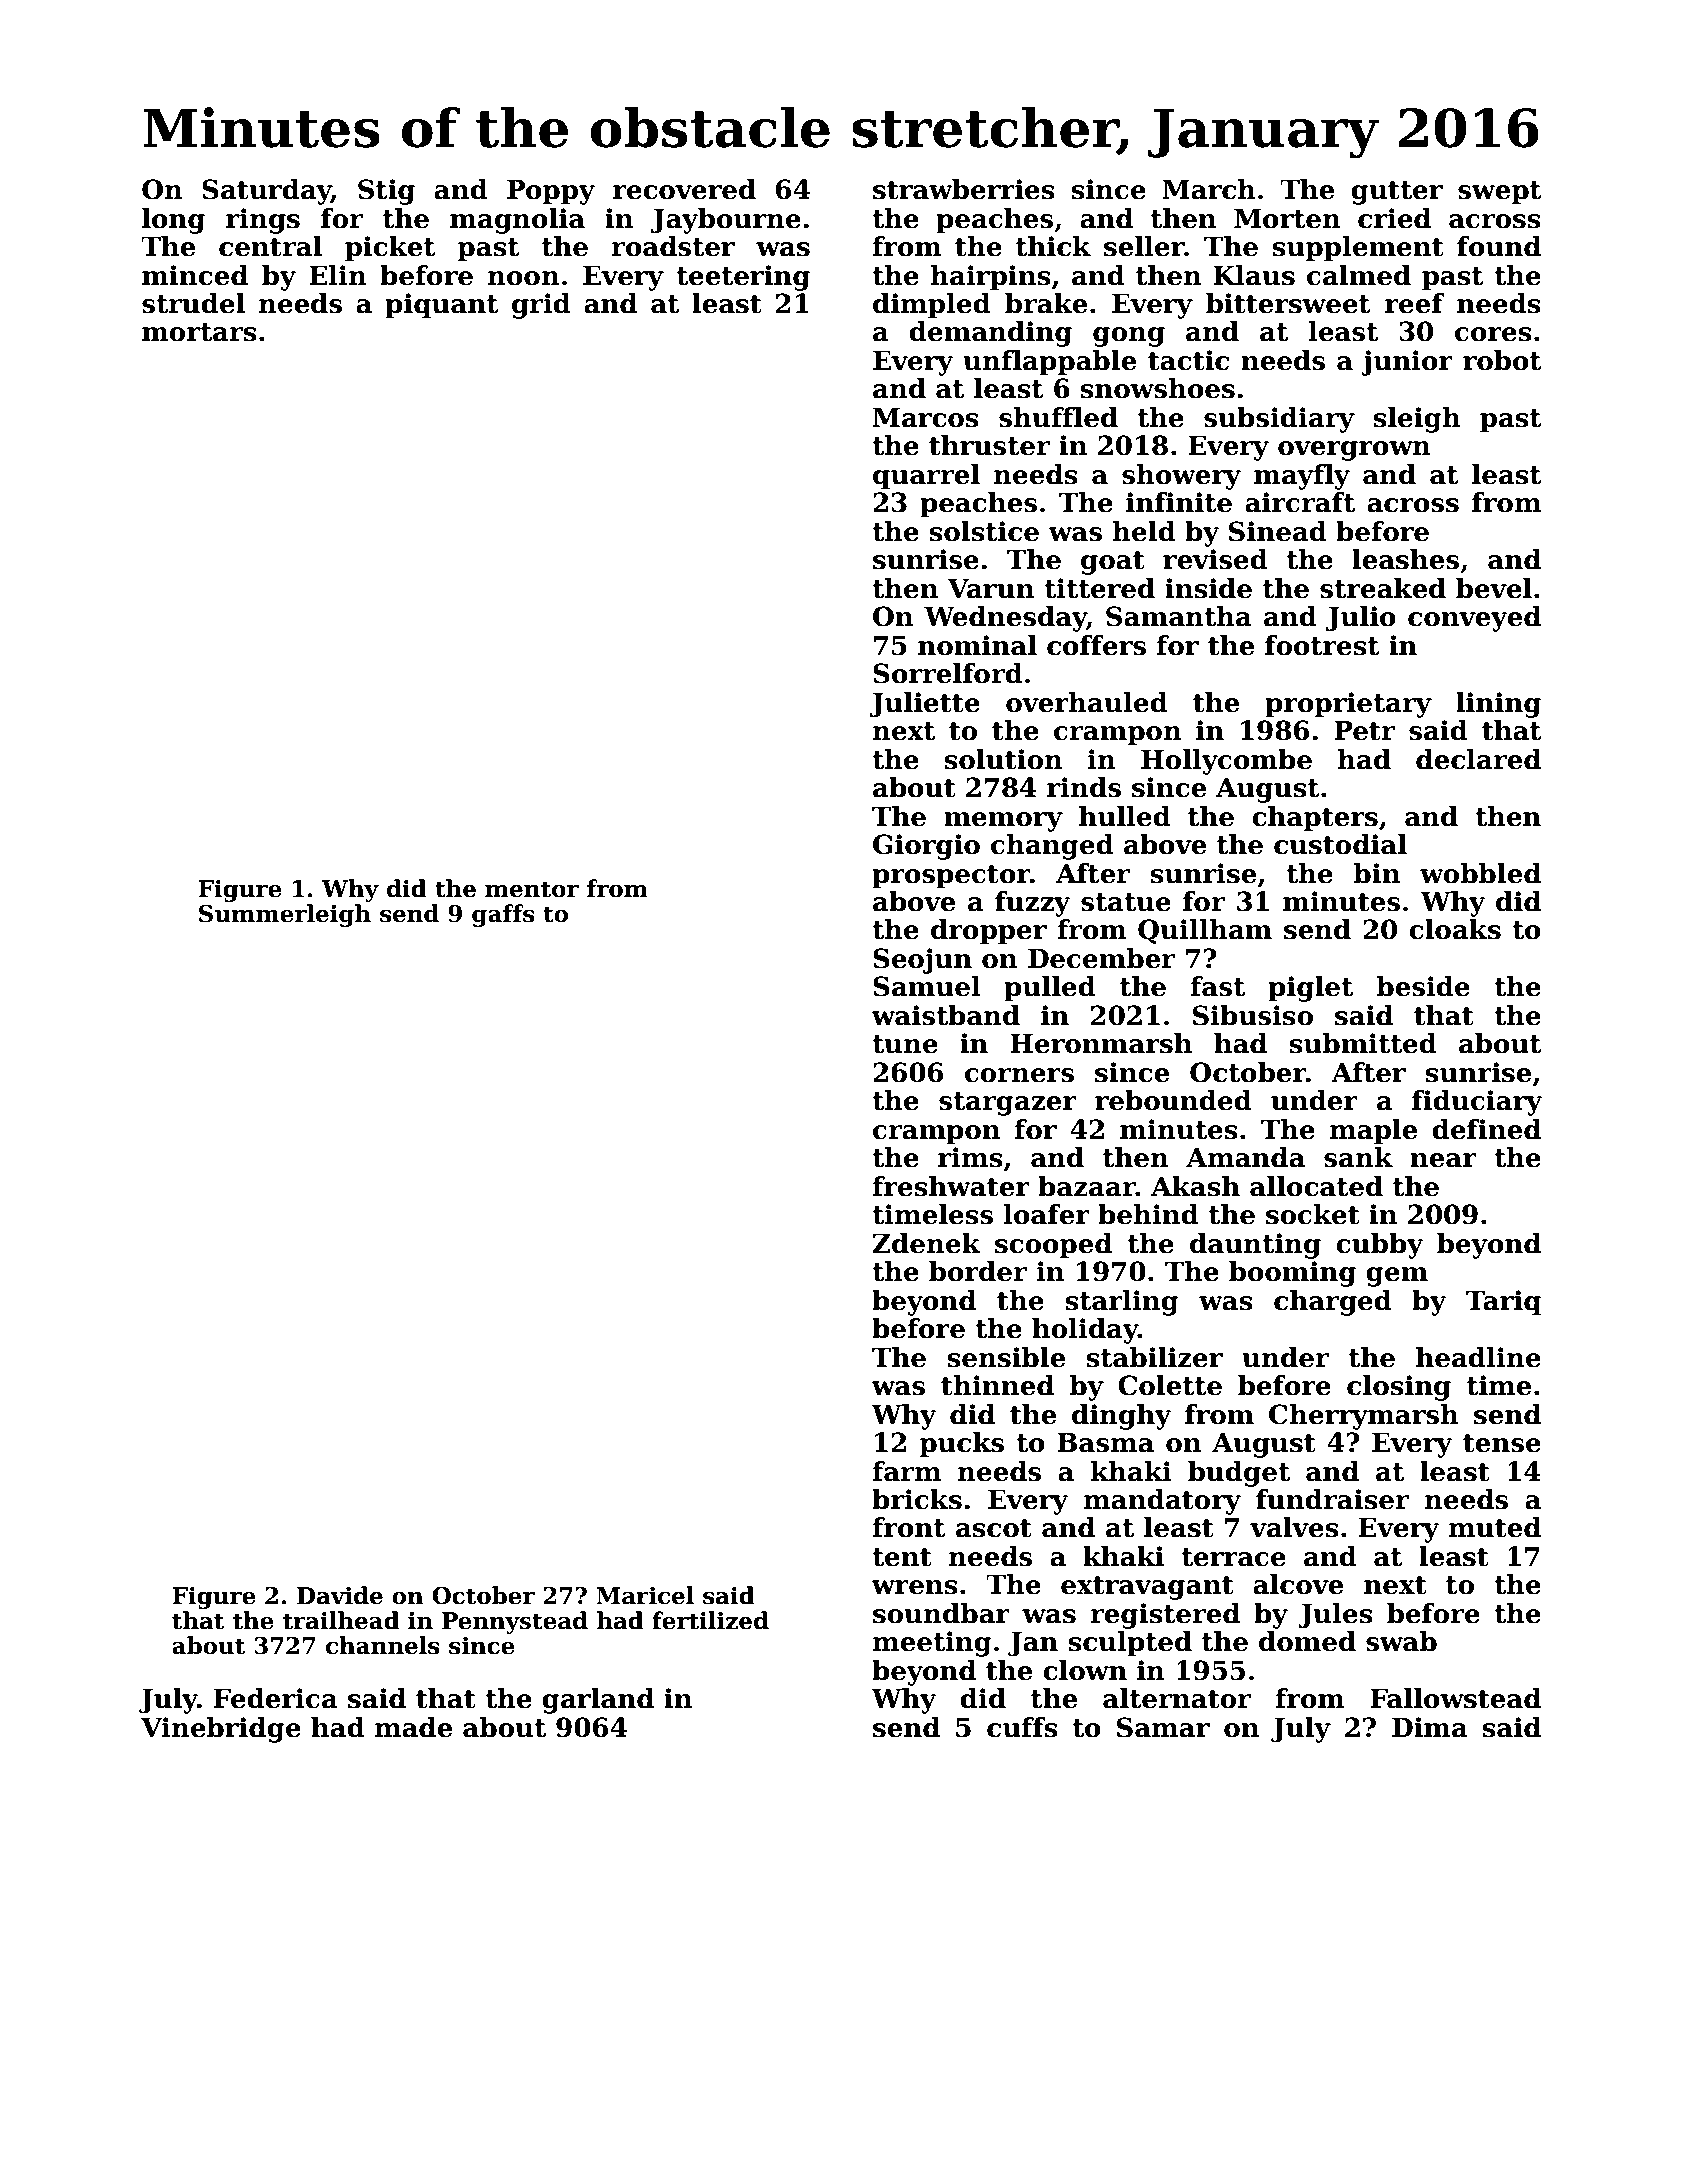 This screenshot has height=2178, width=1683. Describe the element at coordinates (199, 332) in the screenshot. I see `mortars` at that location.
